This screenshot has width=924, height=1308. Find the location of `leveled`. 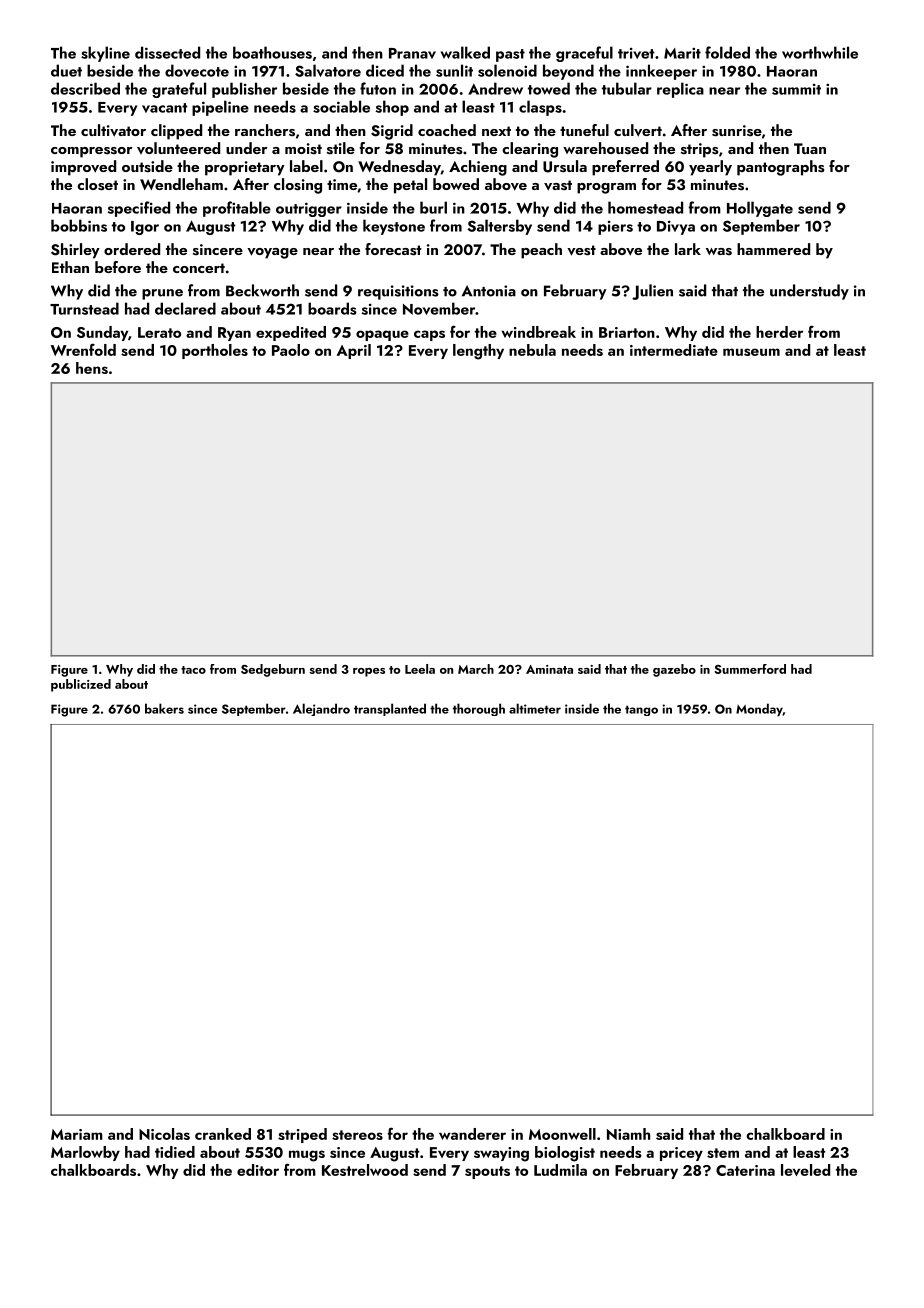

leveled is located at coordinates (805, 1170).
